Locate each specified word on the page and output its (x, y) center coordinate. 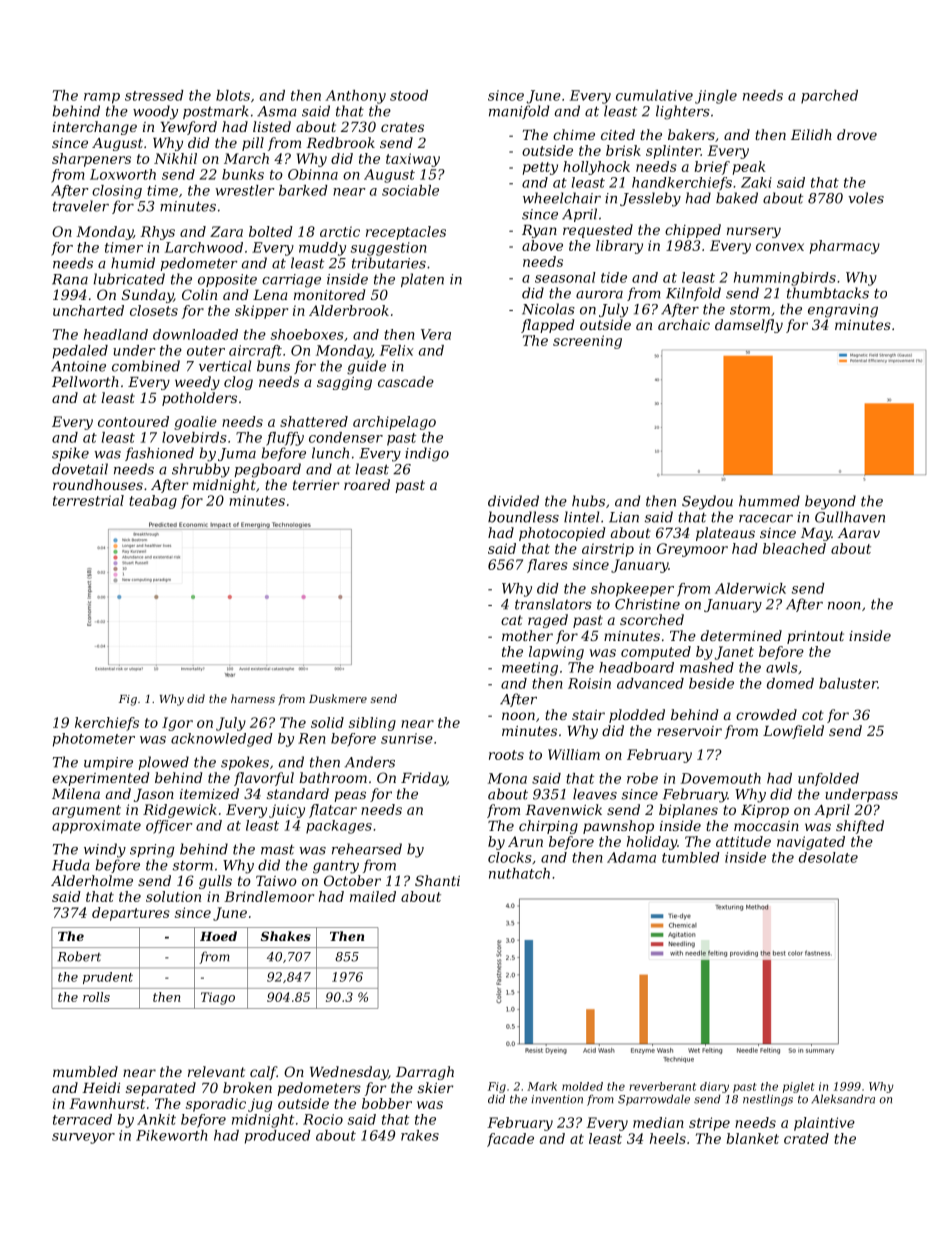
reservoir (689, 731)
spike (70, 454)
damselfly (749, 326)
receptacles (406, 233)
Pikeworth (171, 1135)
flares (547, 566)
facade (510, 1140)
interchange (95, 128)
